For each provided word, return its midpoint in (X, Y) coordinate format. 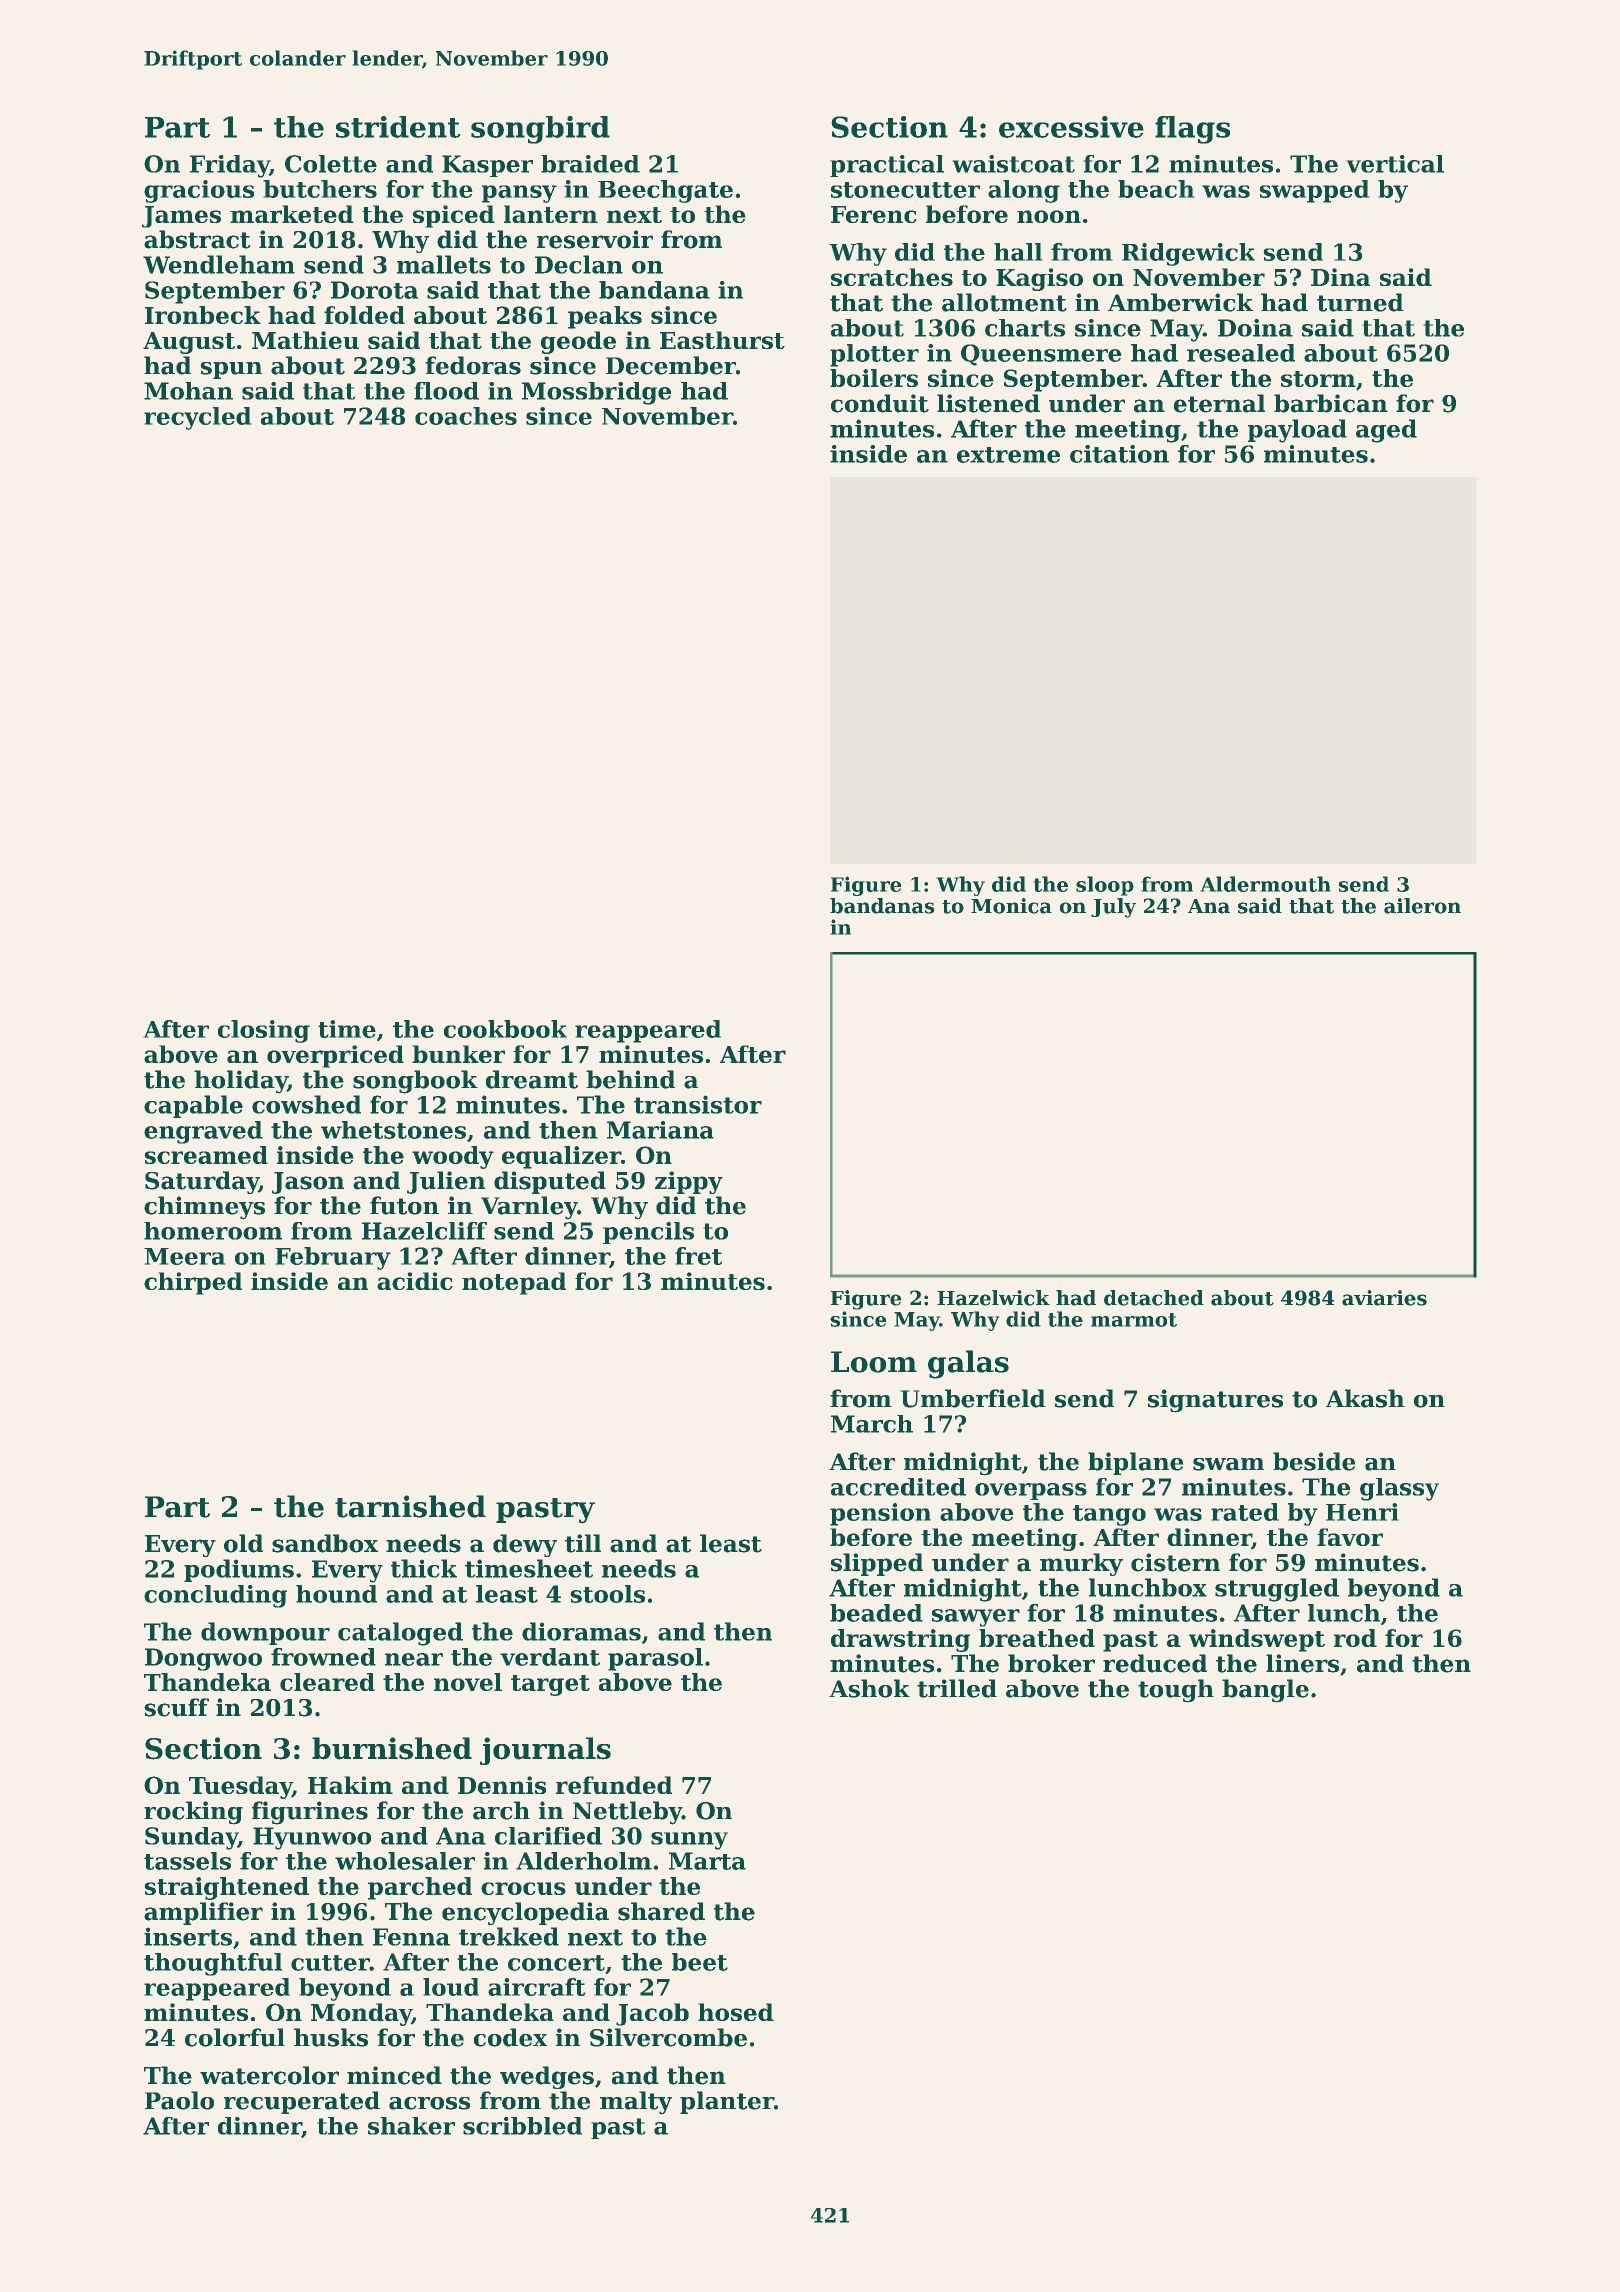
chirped (193, 1283)
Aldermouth (1265, 884)
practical (887, 166)
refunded (614, 1785)
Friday (230, 166)
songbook (415, 1082)
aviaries (1384, 1298)
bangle (1265, 1691)
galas (968, 1364)
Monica (1011, 906)
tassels (187, 1861)
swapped (1314, 191)
